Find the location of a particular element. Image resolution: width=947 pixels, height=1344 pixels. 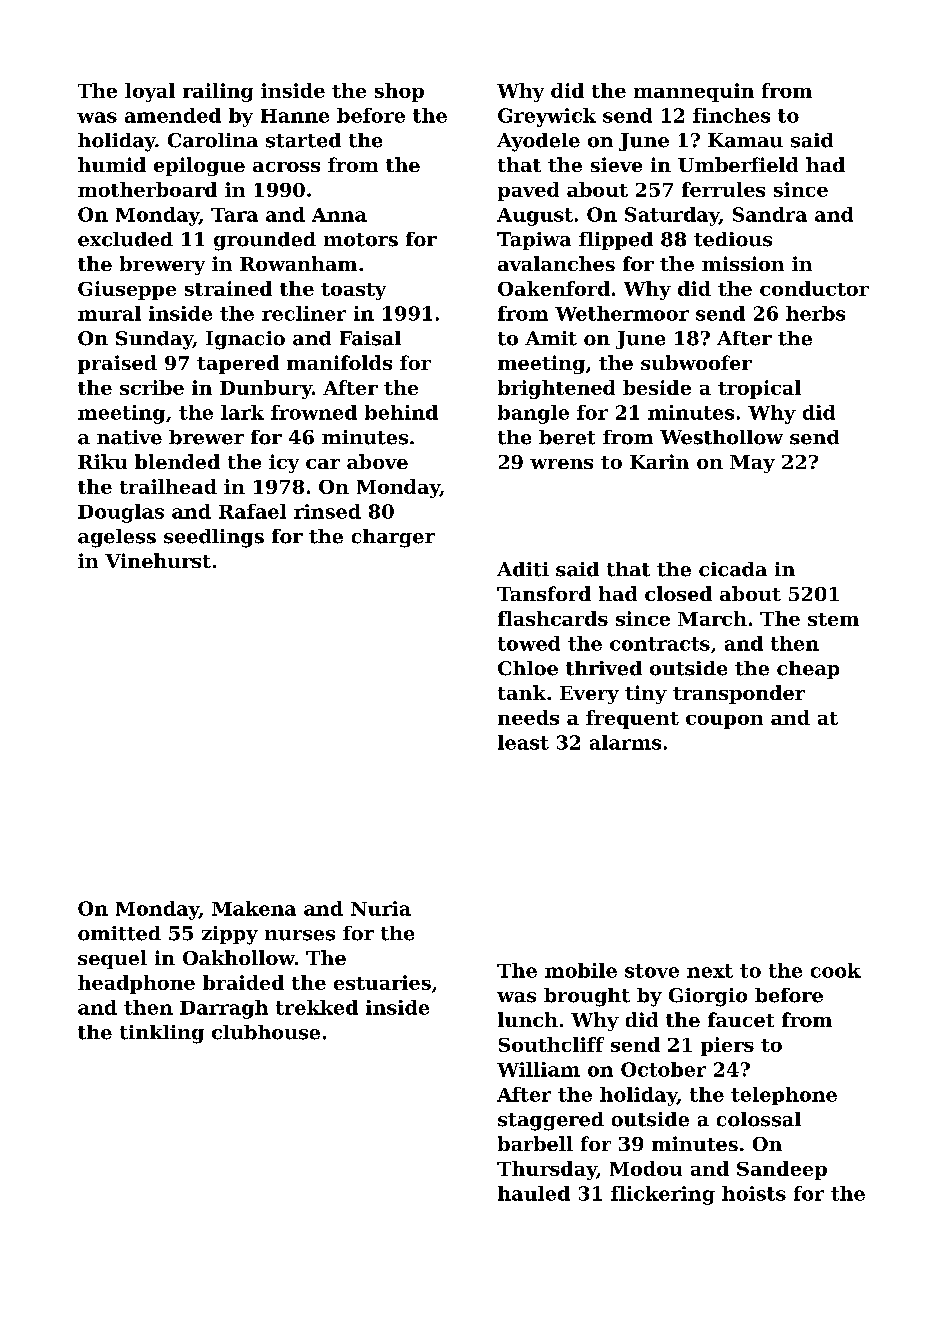

cicada is located at coordinates (733, 569).
